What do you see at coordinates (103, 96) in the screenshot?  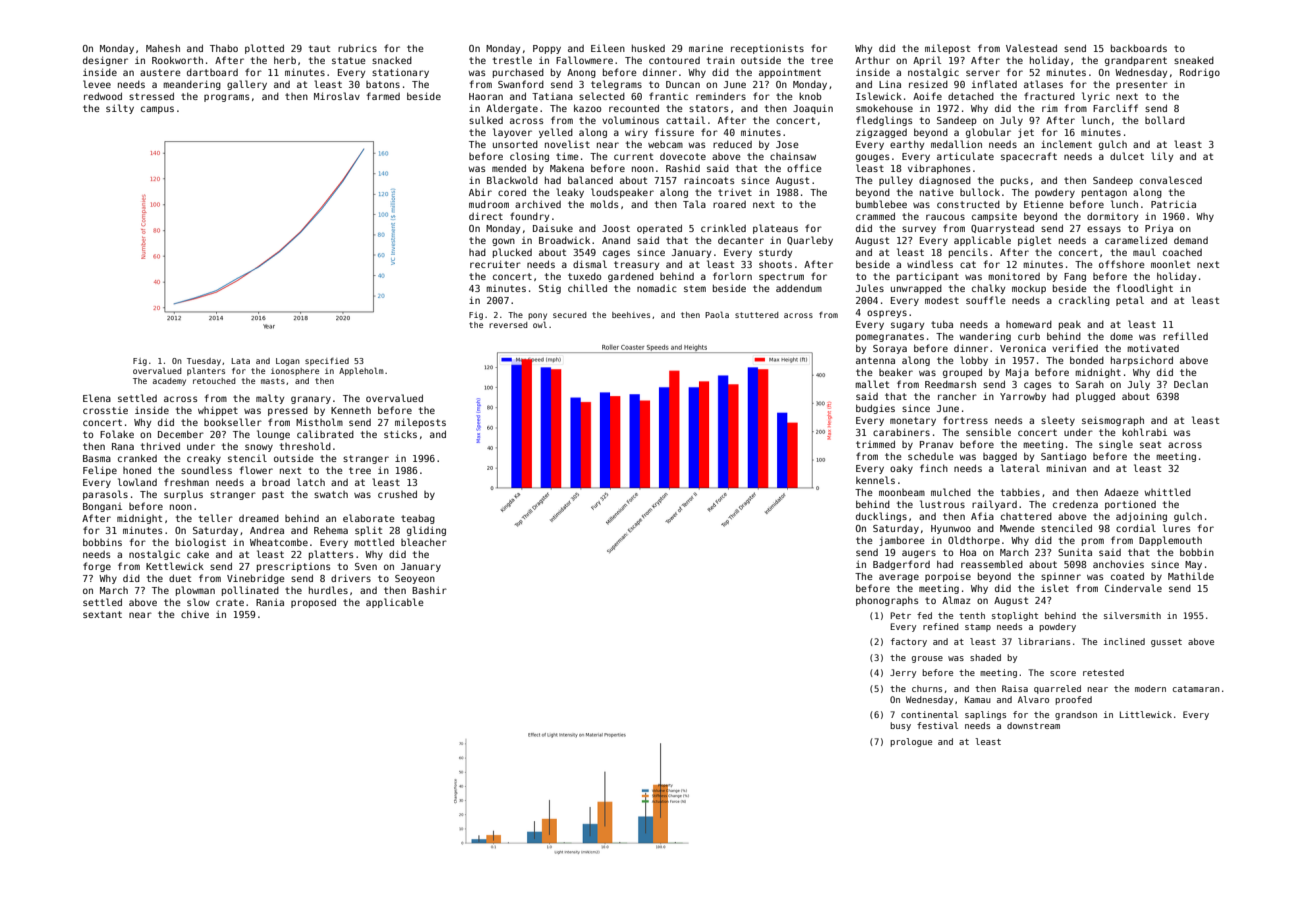 I see `redwood` at bounding box center [103, 96].
